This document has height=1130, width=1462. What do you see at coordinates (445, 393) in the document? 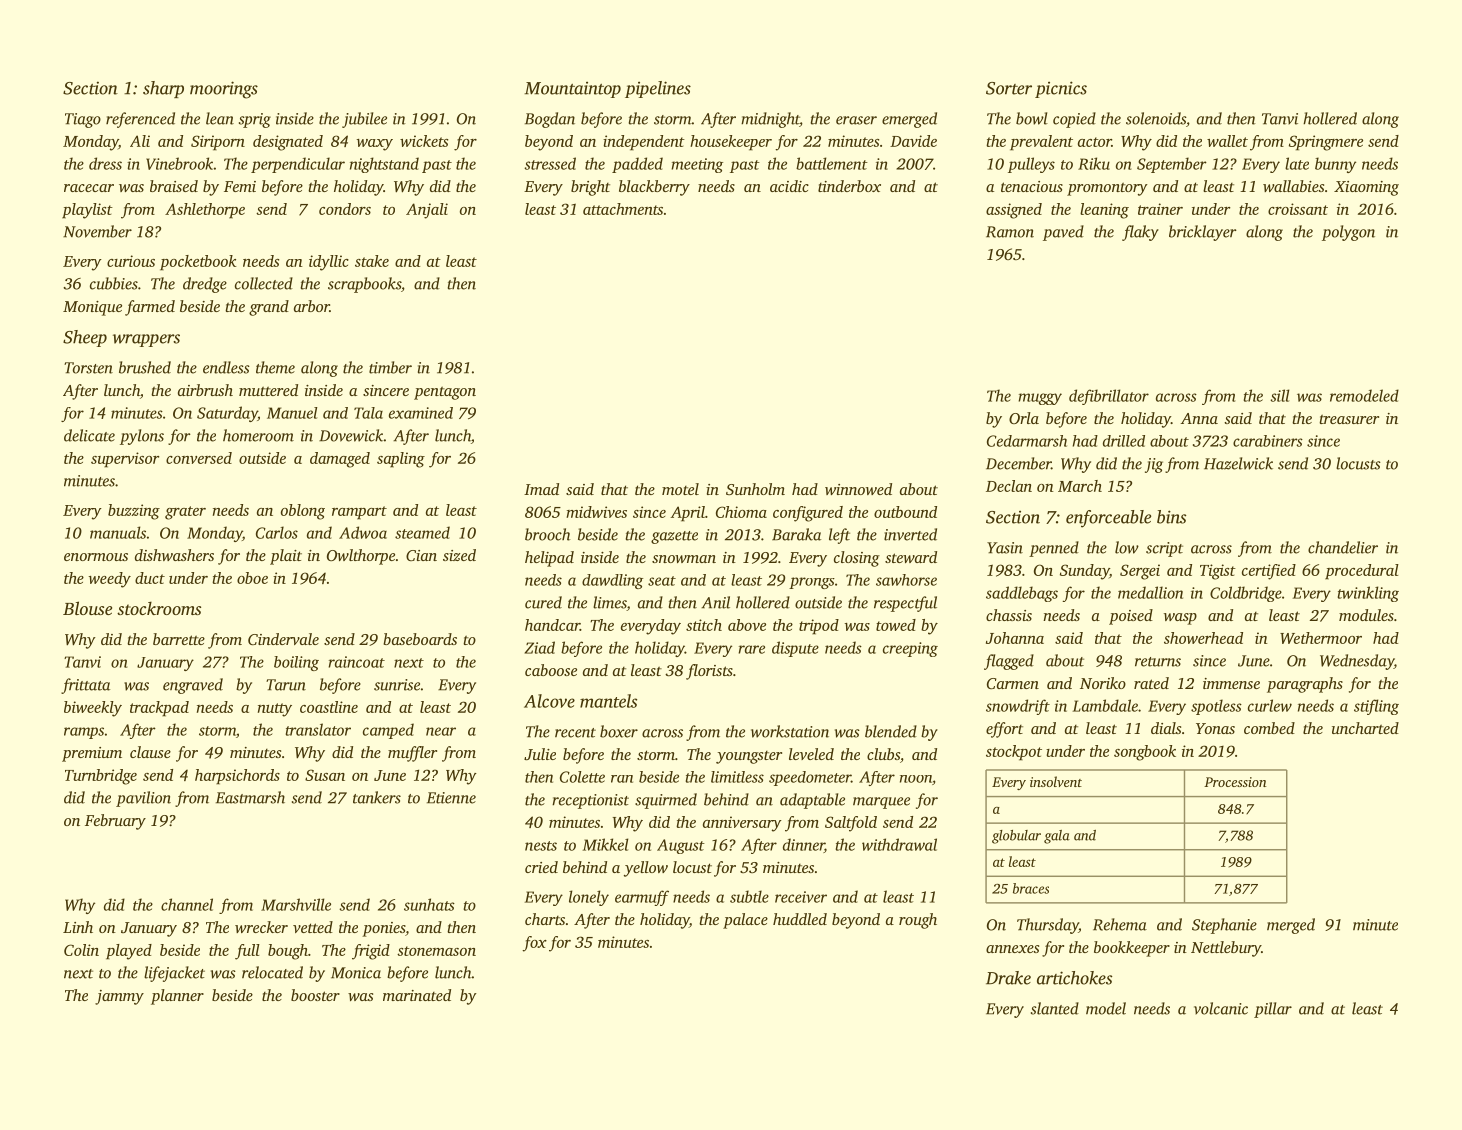
I see `pentagon` at bounding box center [445, 393].
